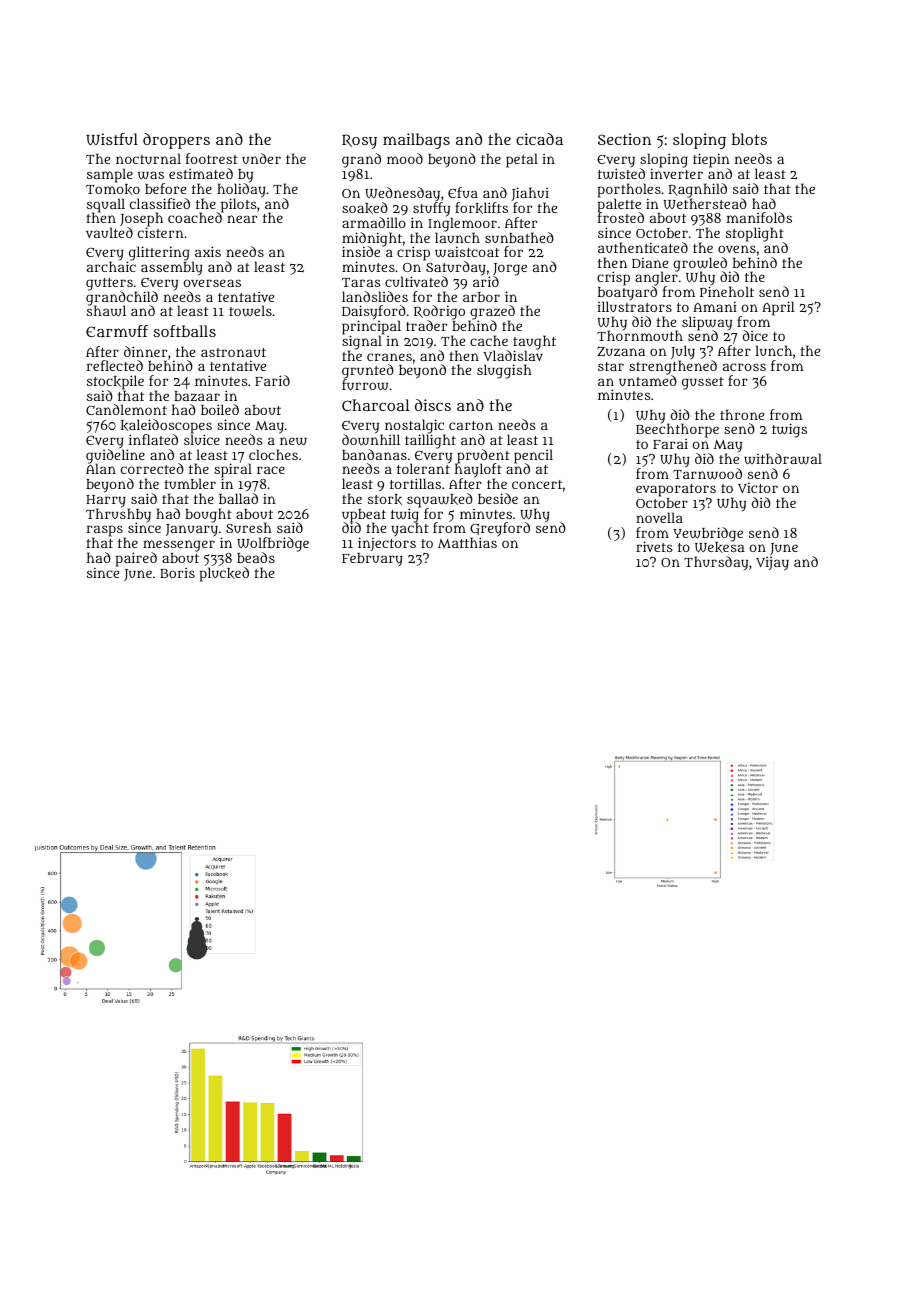 This screenshot has width=908, height=1316. Describe the element at coordinates (670, 444) in the screenshot. I see `Farai` at that location.
